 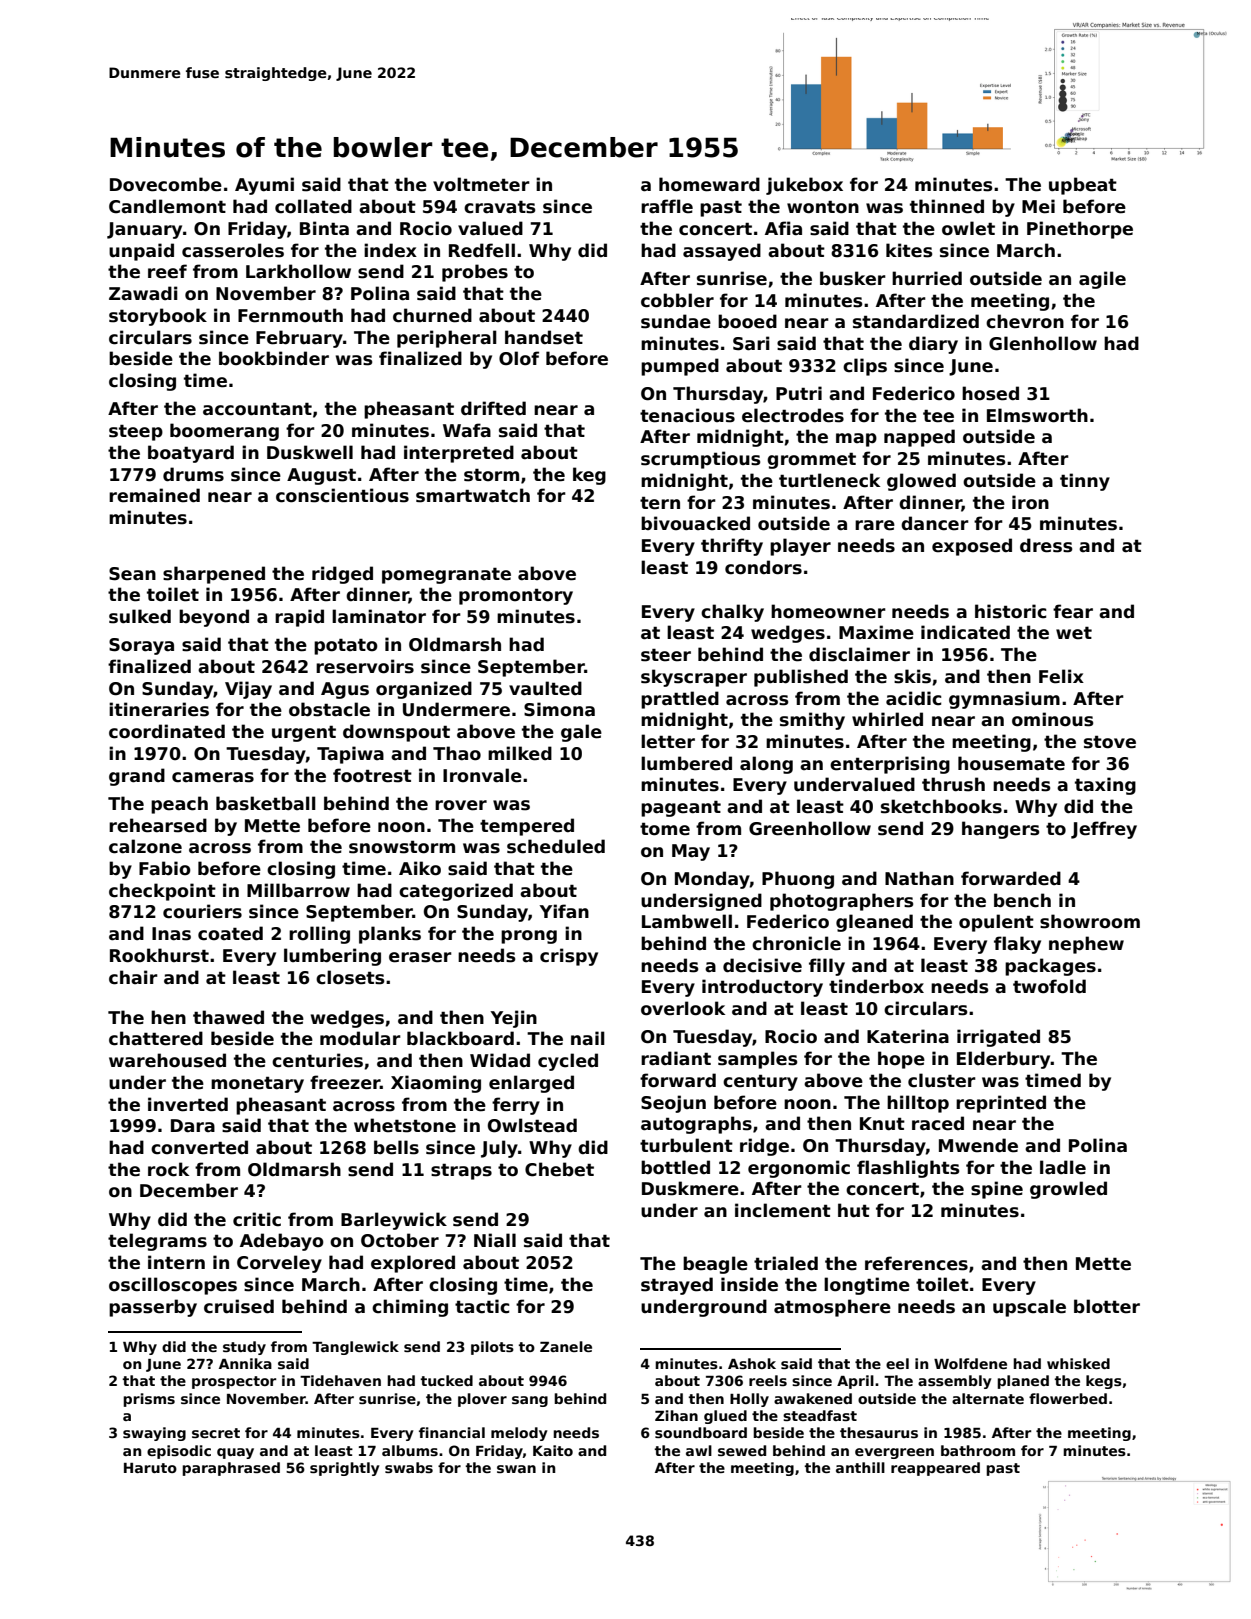 I want to click on itineraries, so click(x=159, y=709).
